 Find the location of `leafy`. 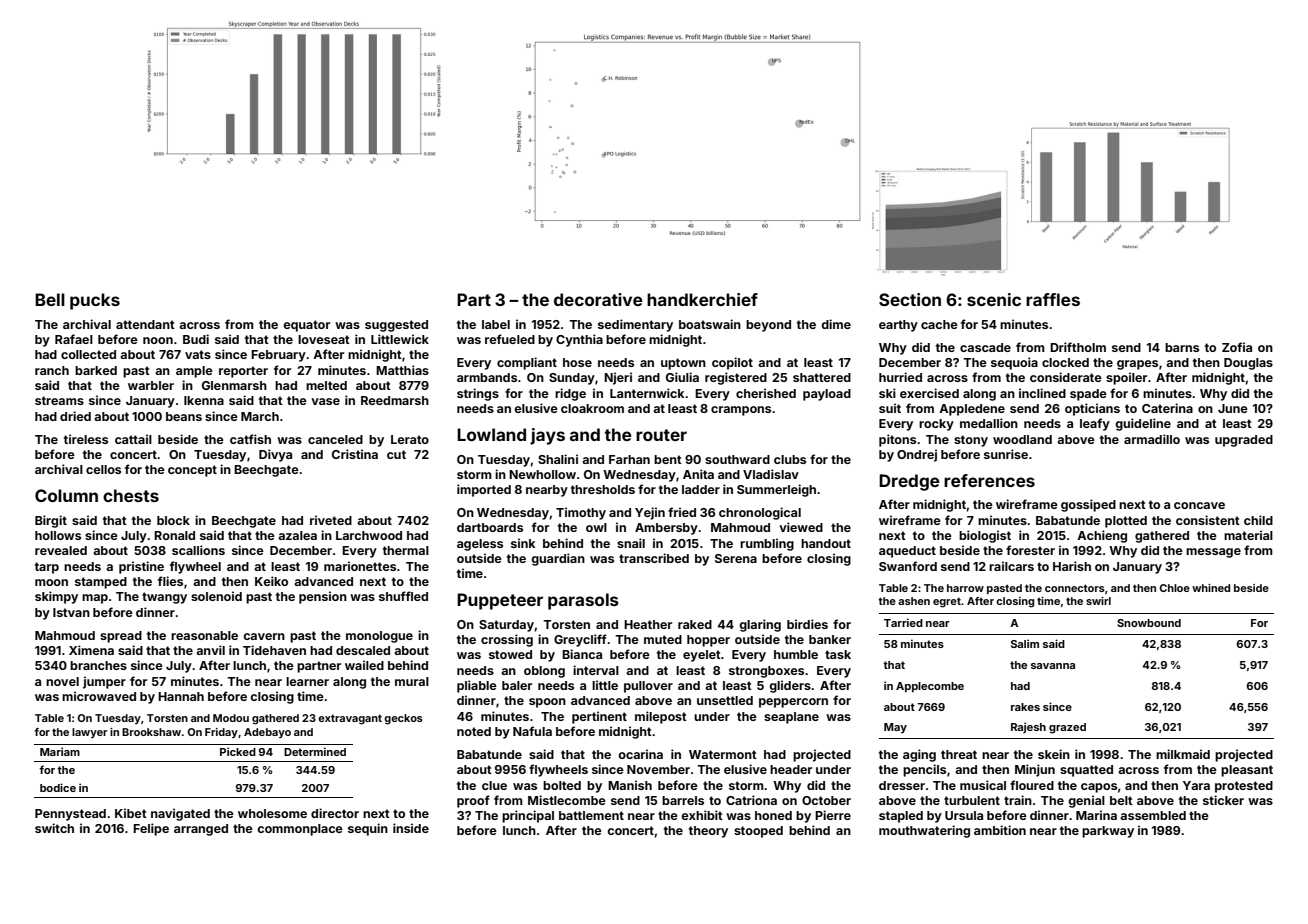

leafy is located at coordinates (1095, 424).
